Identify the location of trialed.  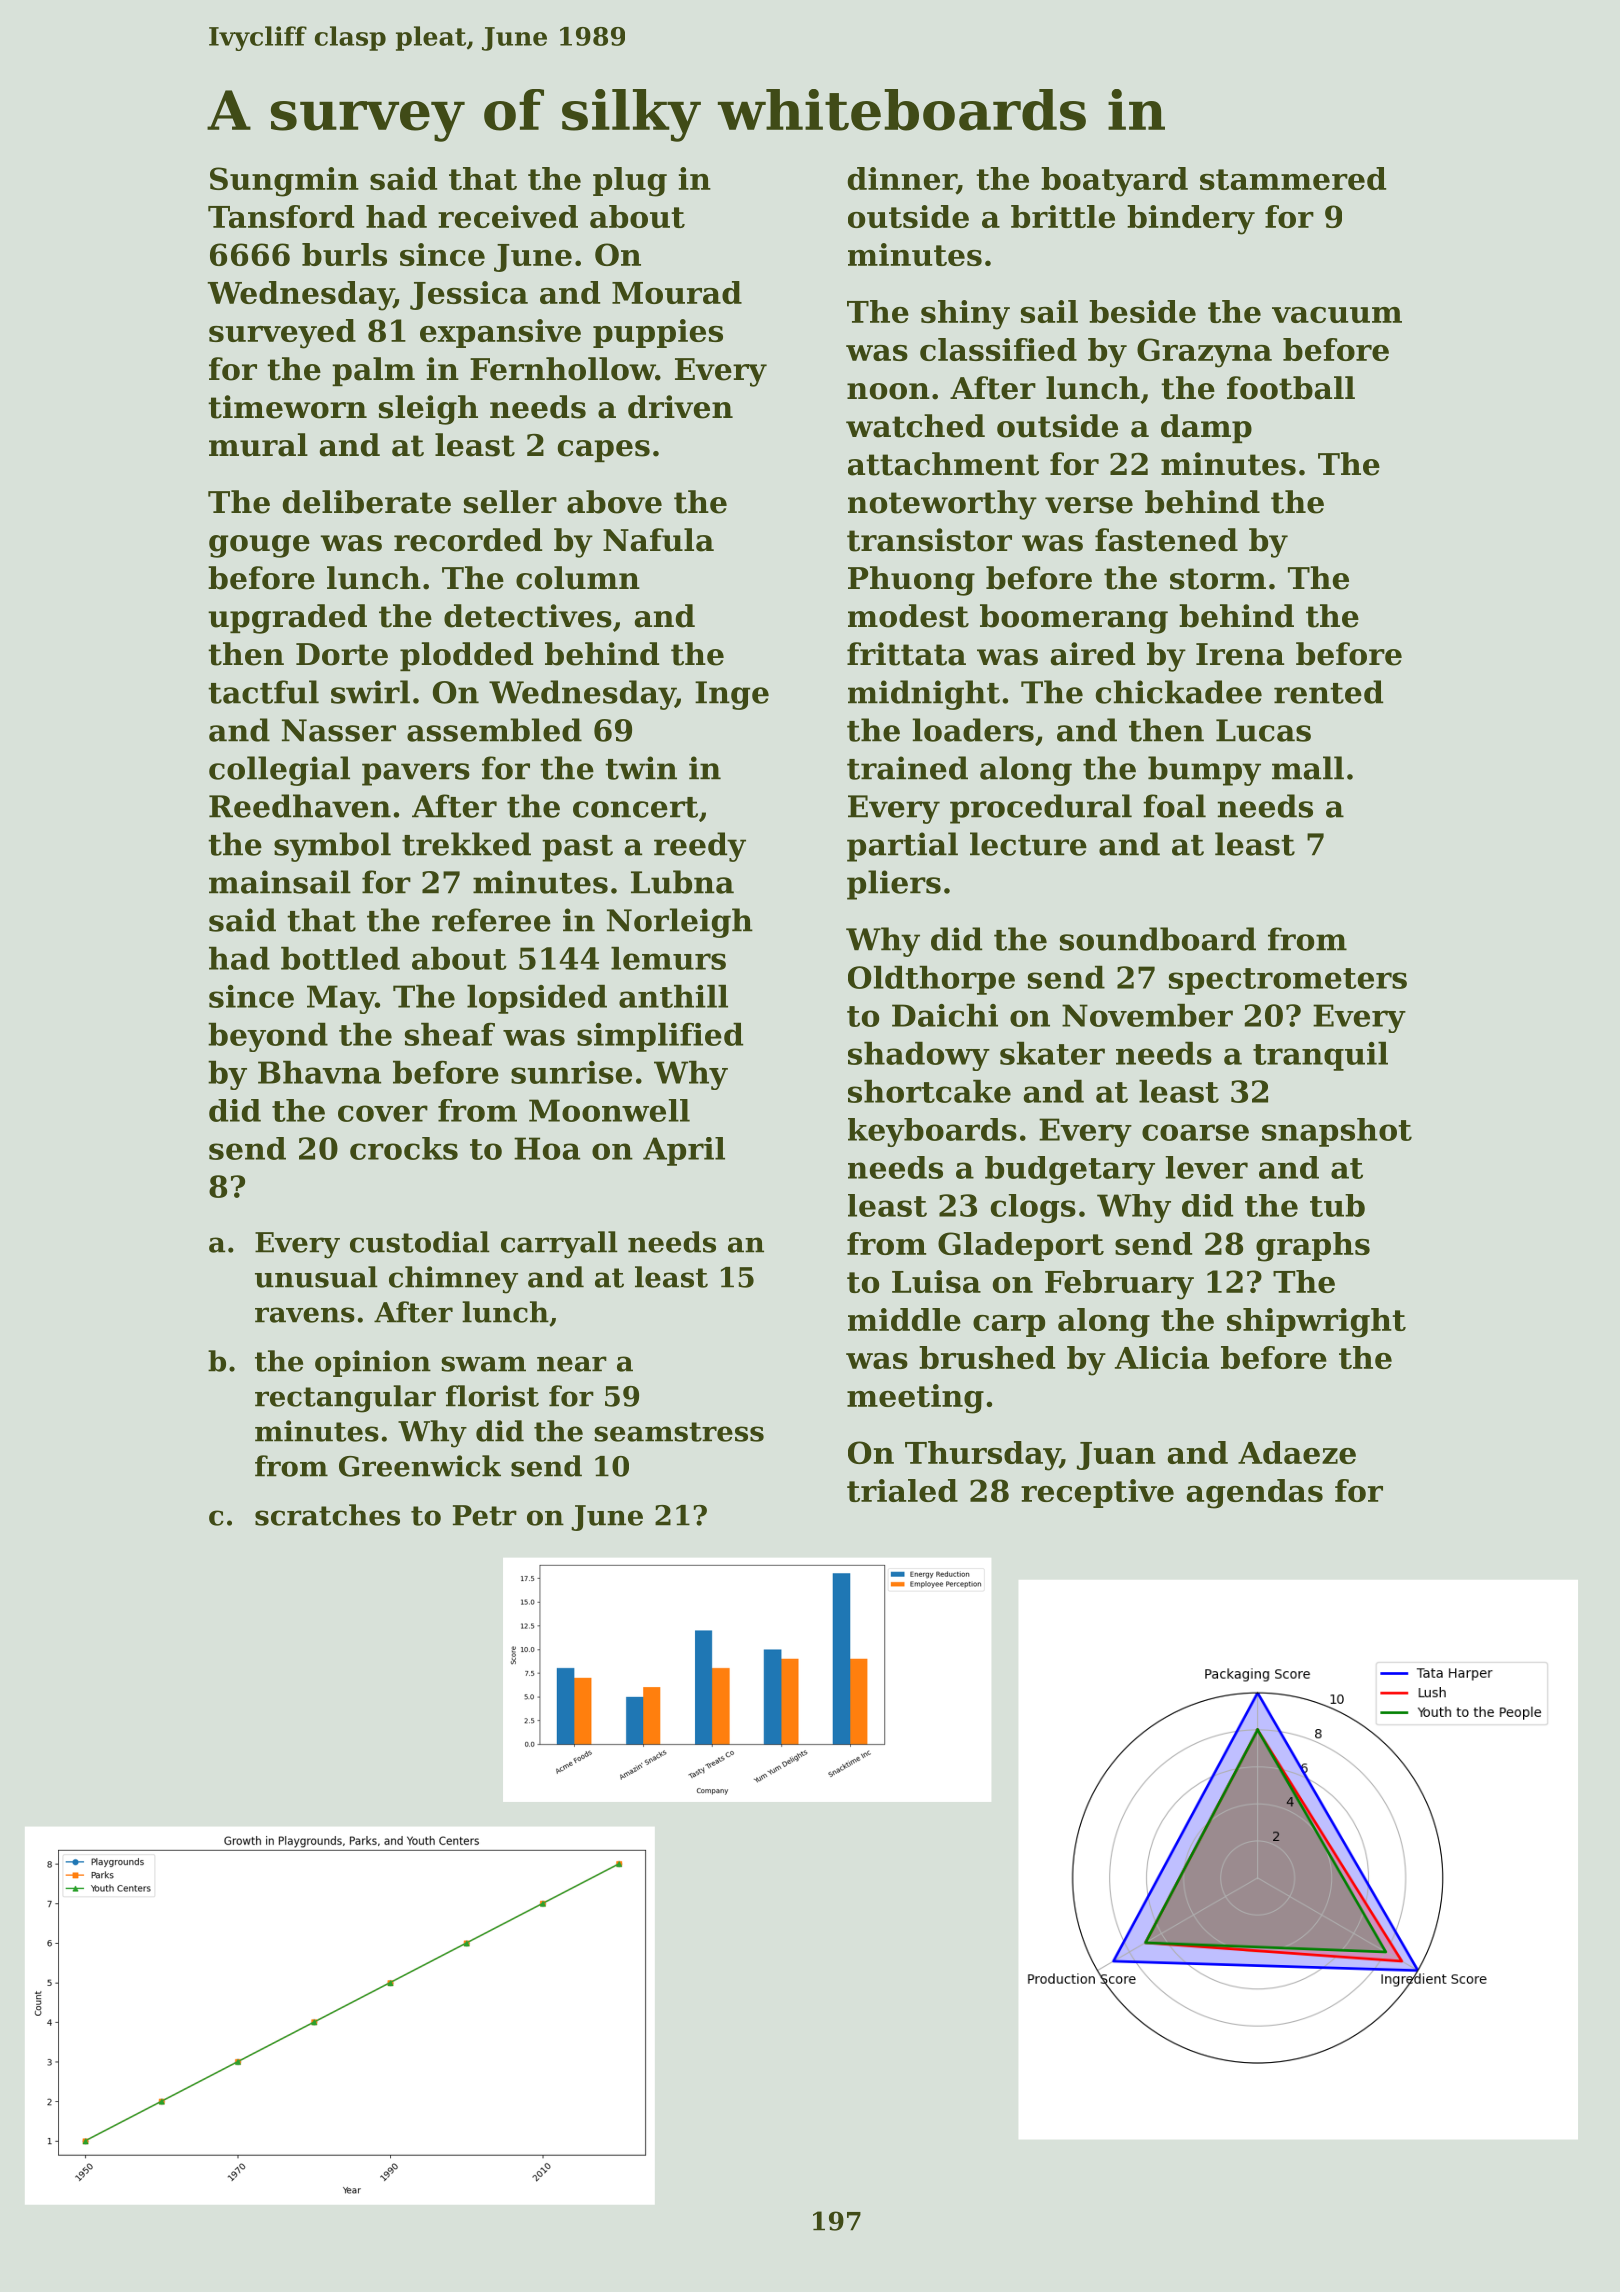
(902, 1490).
